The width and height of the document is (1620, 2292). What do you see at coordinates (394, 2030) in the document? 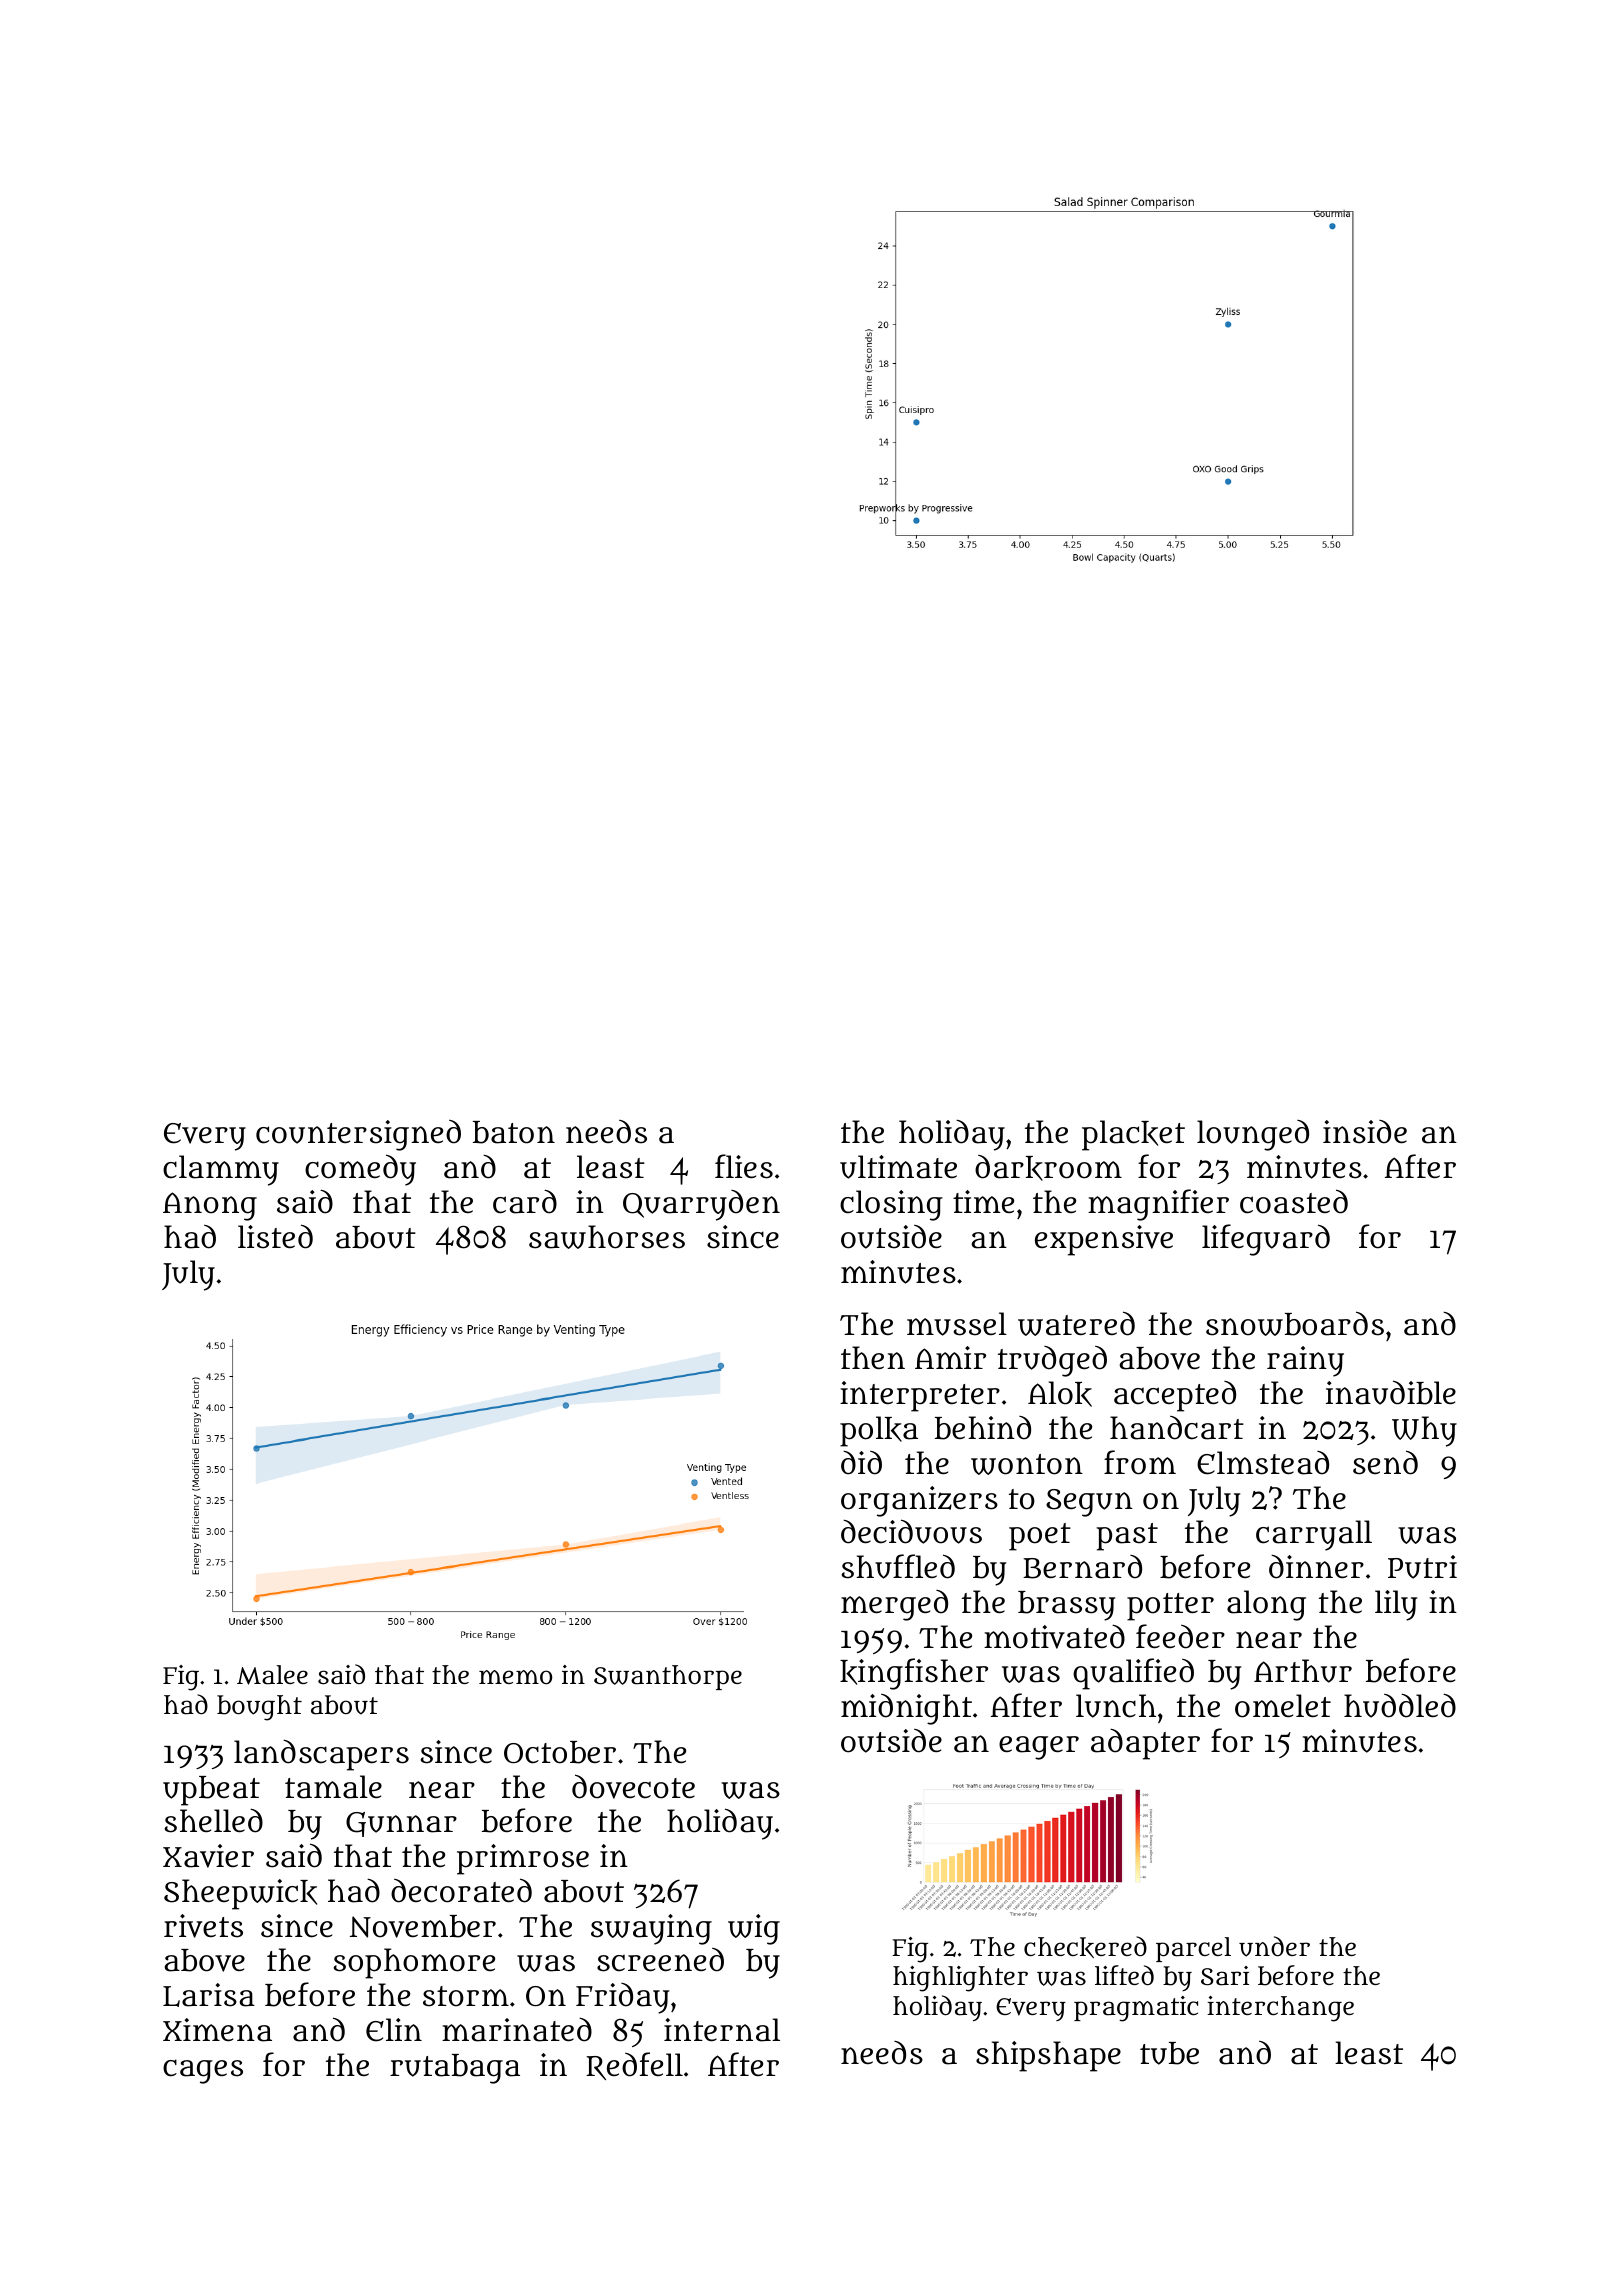
I see `Elin` at bounding box center [394, 2030].
